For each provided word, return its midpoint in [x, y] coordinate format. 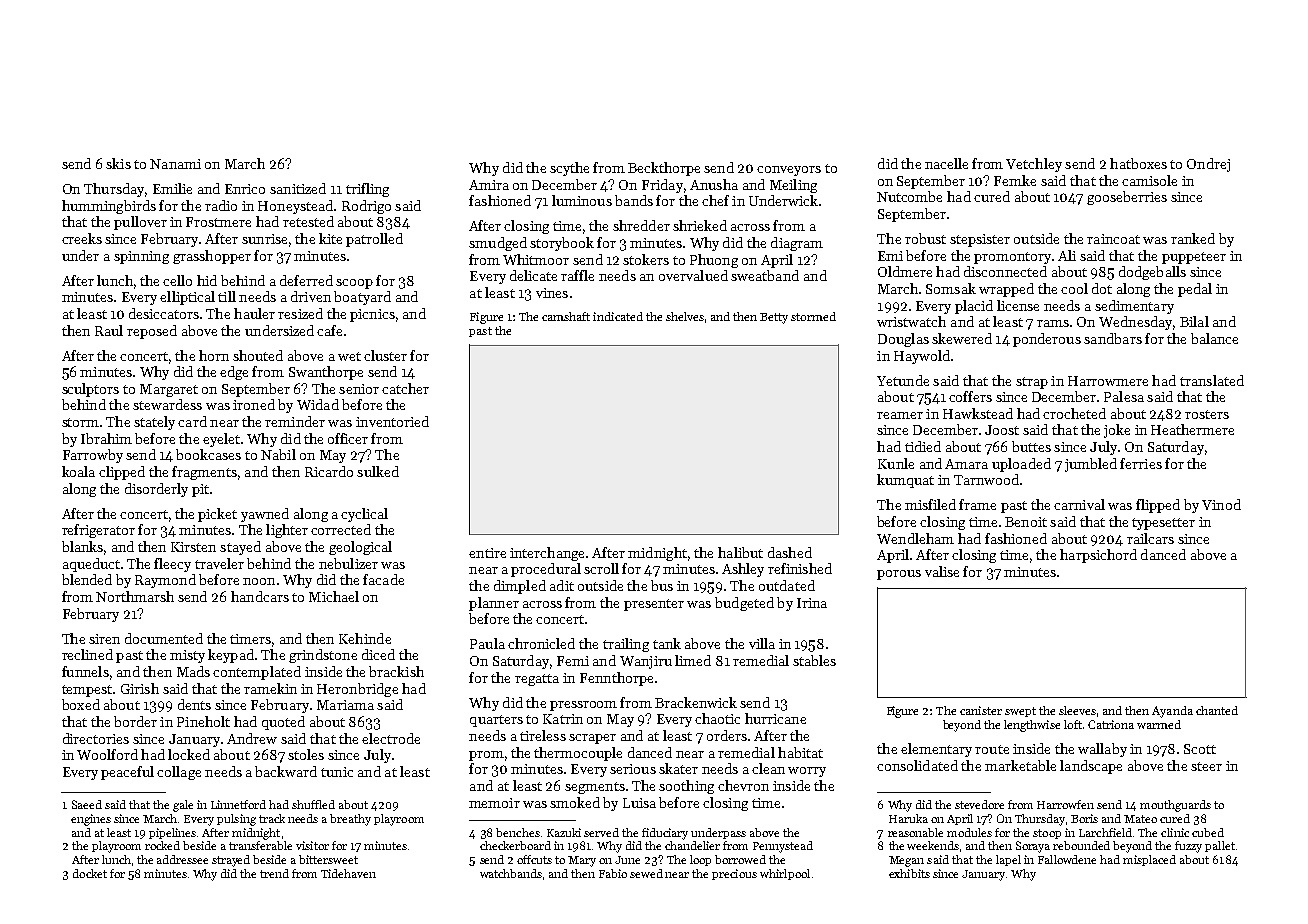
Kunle [896, 463]
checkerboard [515, 845]
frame [977, 504]
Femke [1015, 180]
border [135, 721]
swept [1020, 712]
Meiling [793, 186]
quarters [496, 721]
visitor [312, 845]
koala [78, 471]
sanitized [298, 188]
